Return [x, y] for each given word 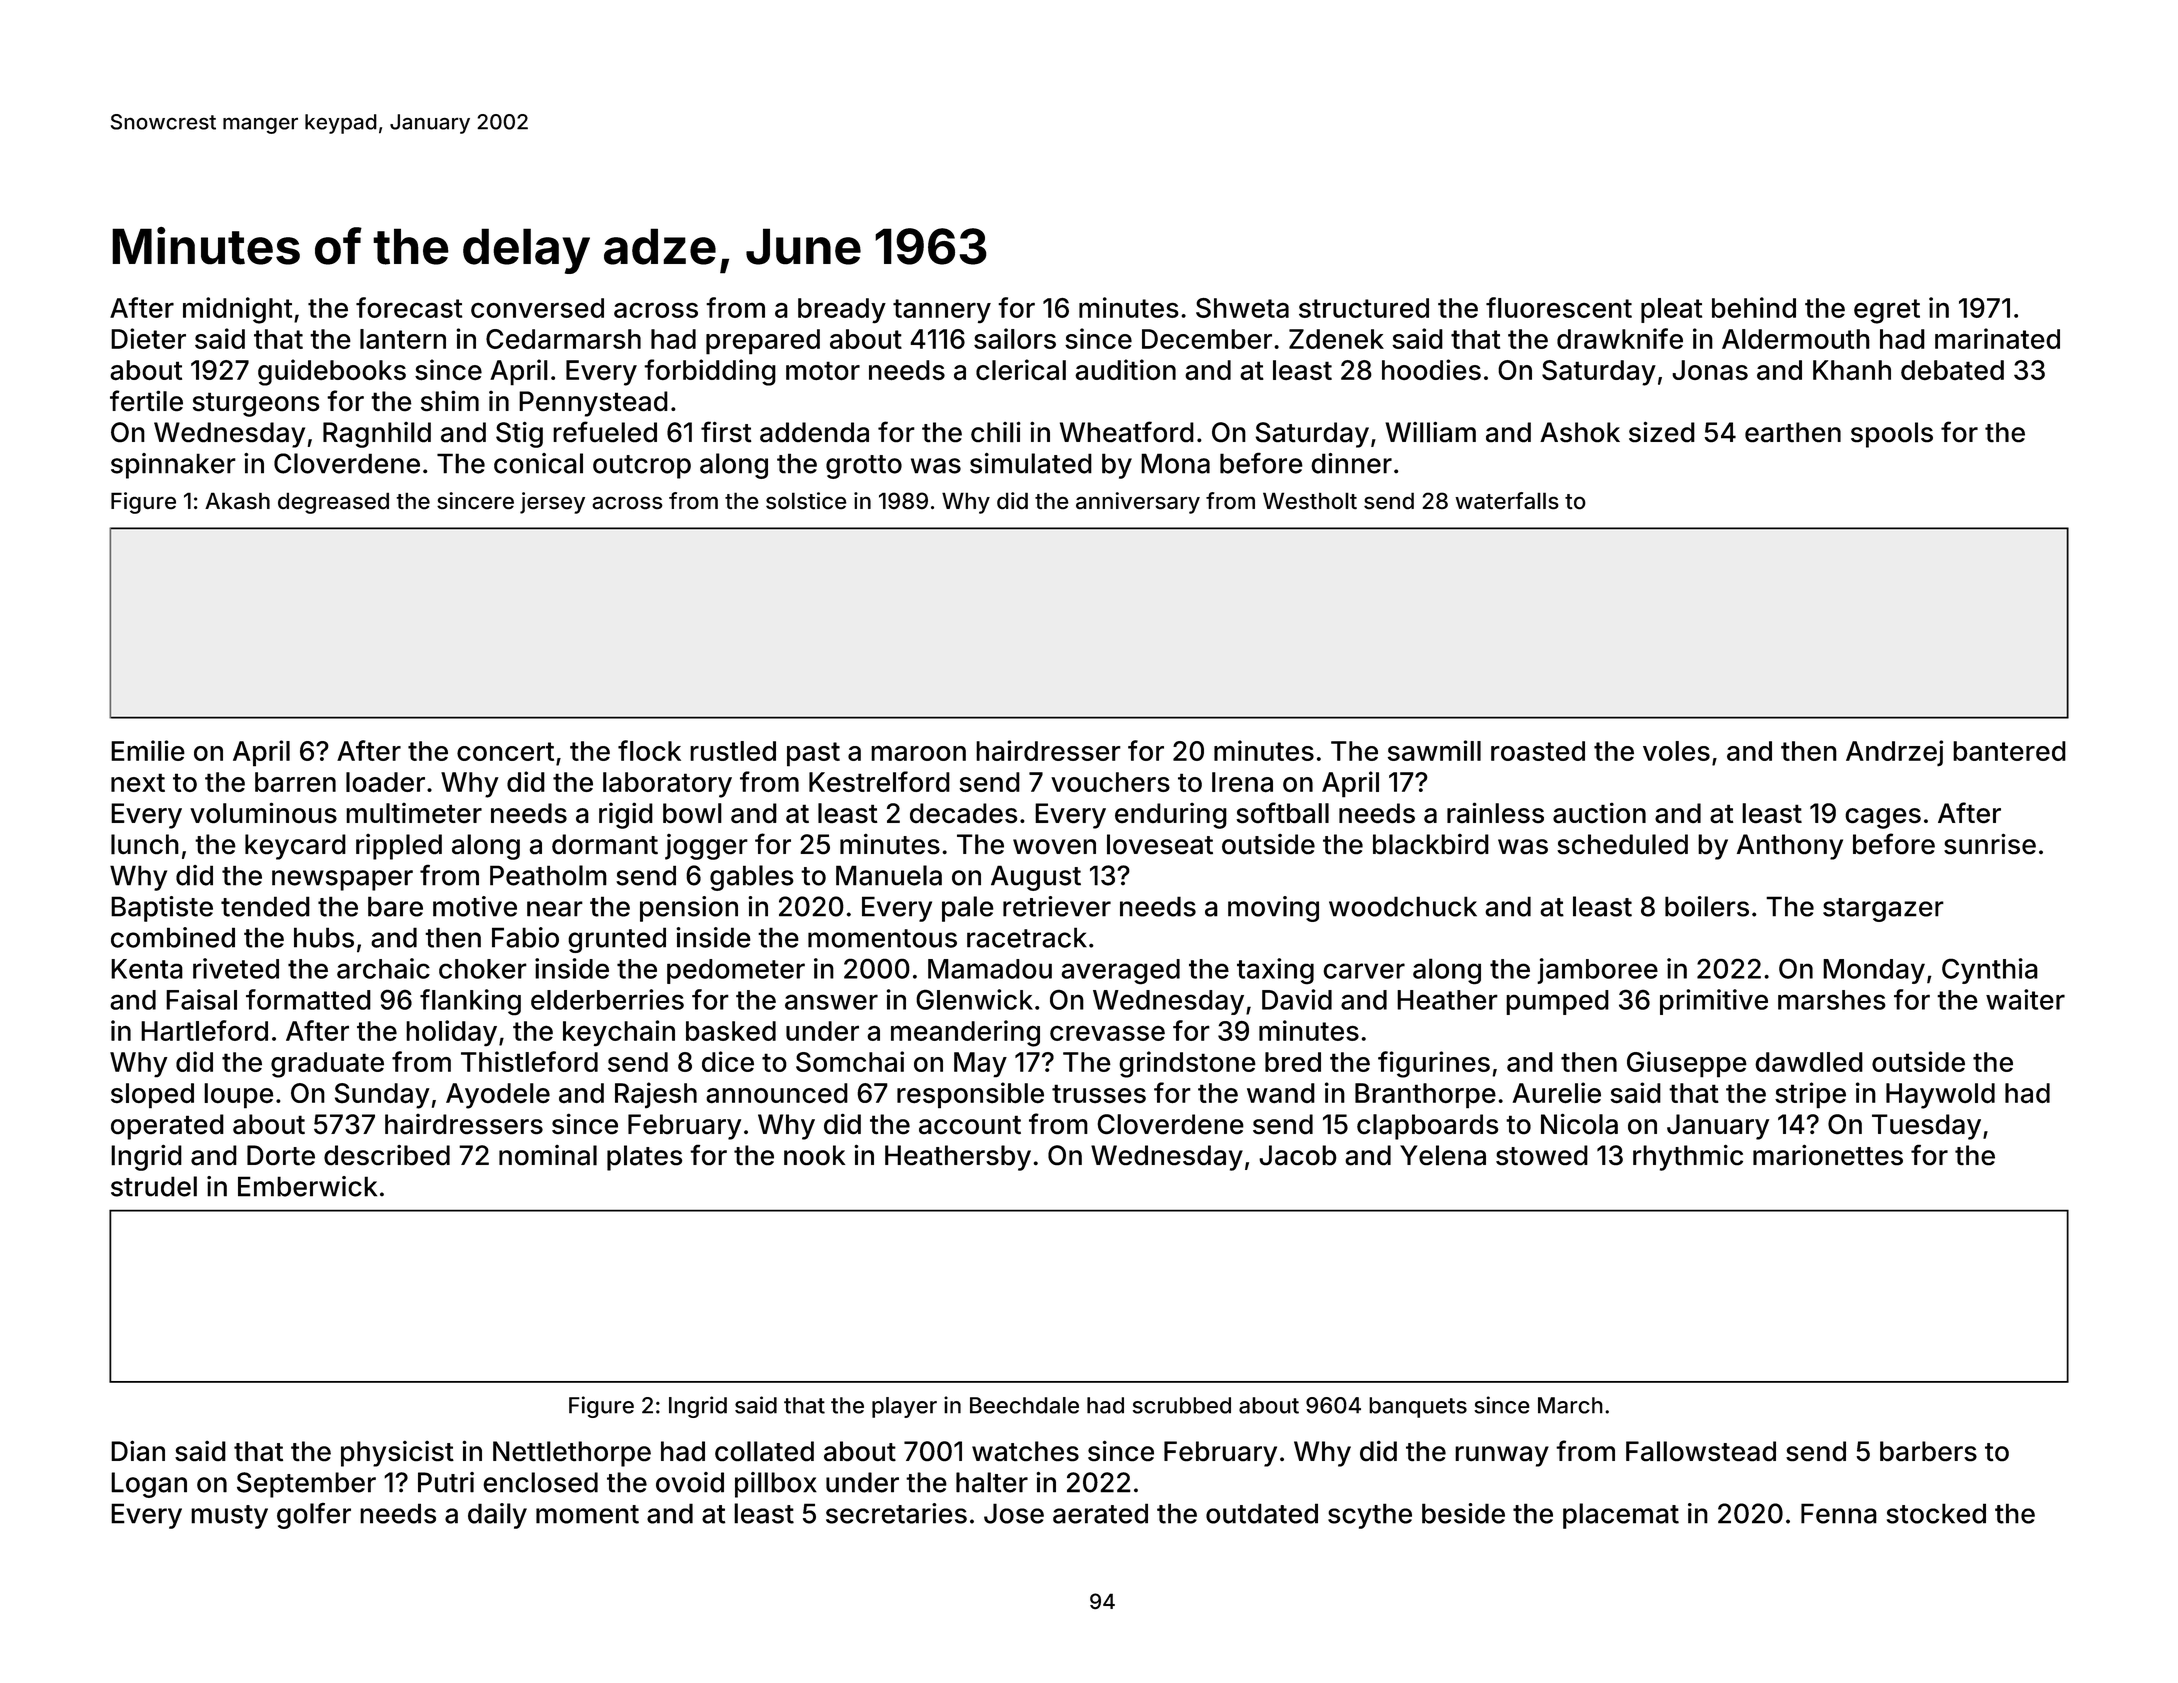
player [904, 1407]
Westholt [1310, 500]
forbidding [710, 372]
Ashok [1580, 432]
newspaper [342, 880]
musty [229, 1517]
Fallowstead [1701, 1451]
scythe [1370, 1516]
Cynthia [1990, 971]
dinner [1351, 463]
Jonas [1710, 370]
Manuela [889, 875]
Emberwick [307, 1186]
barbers [1928, 1451]
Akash [237, 500]
